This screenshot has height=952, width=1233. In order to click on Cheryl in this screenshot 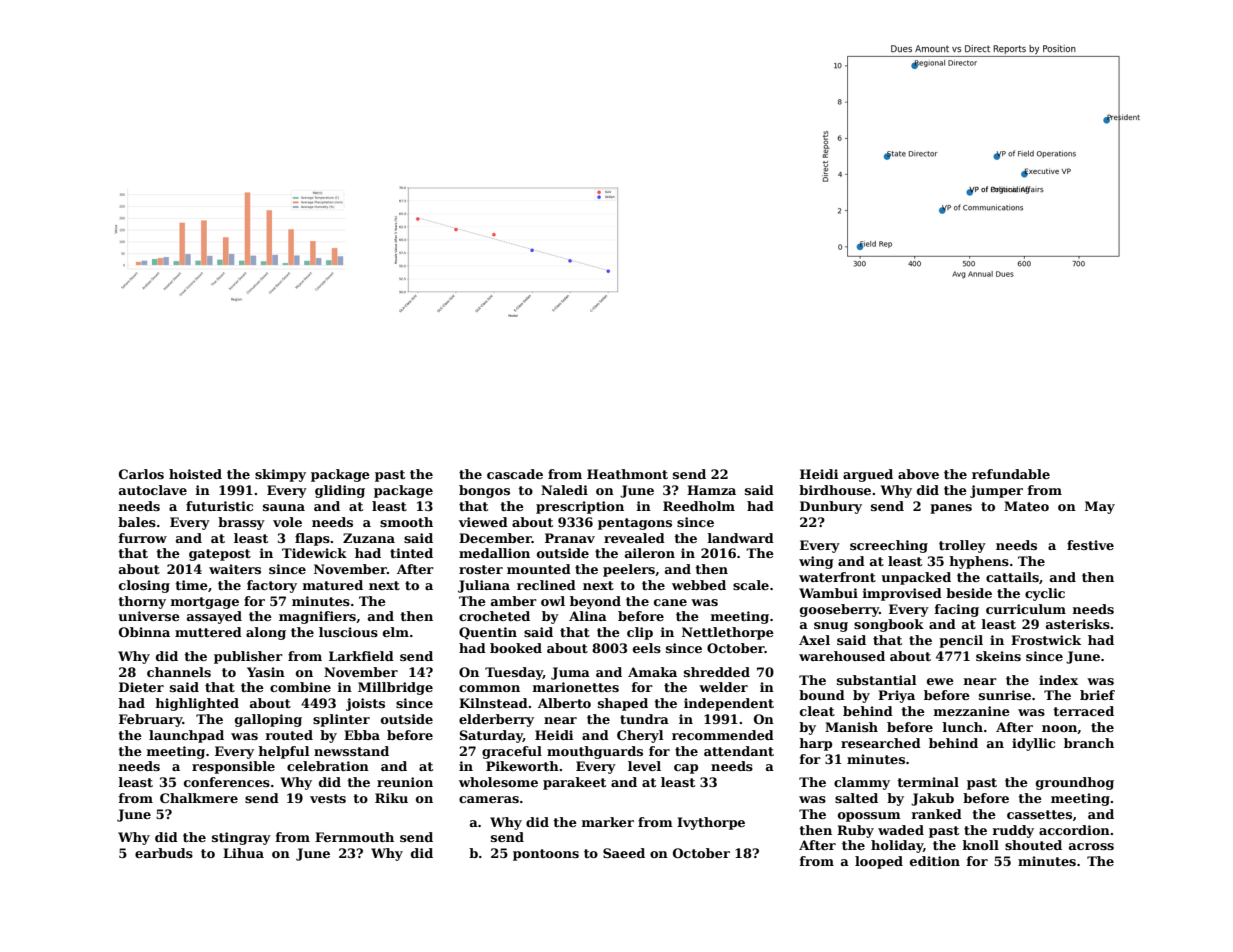, I will do `click(640, 736)`.
